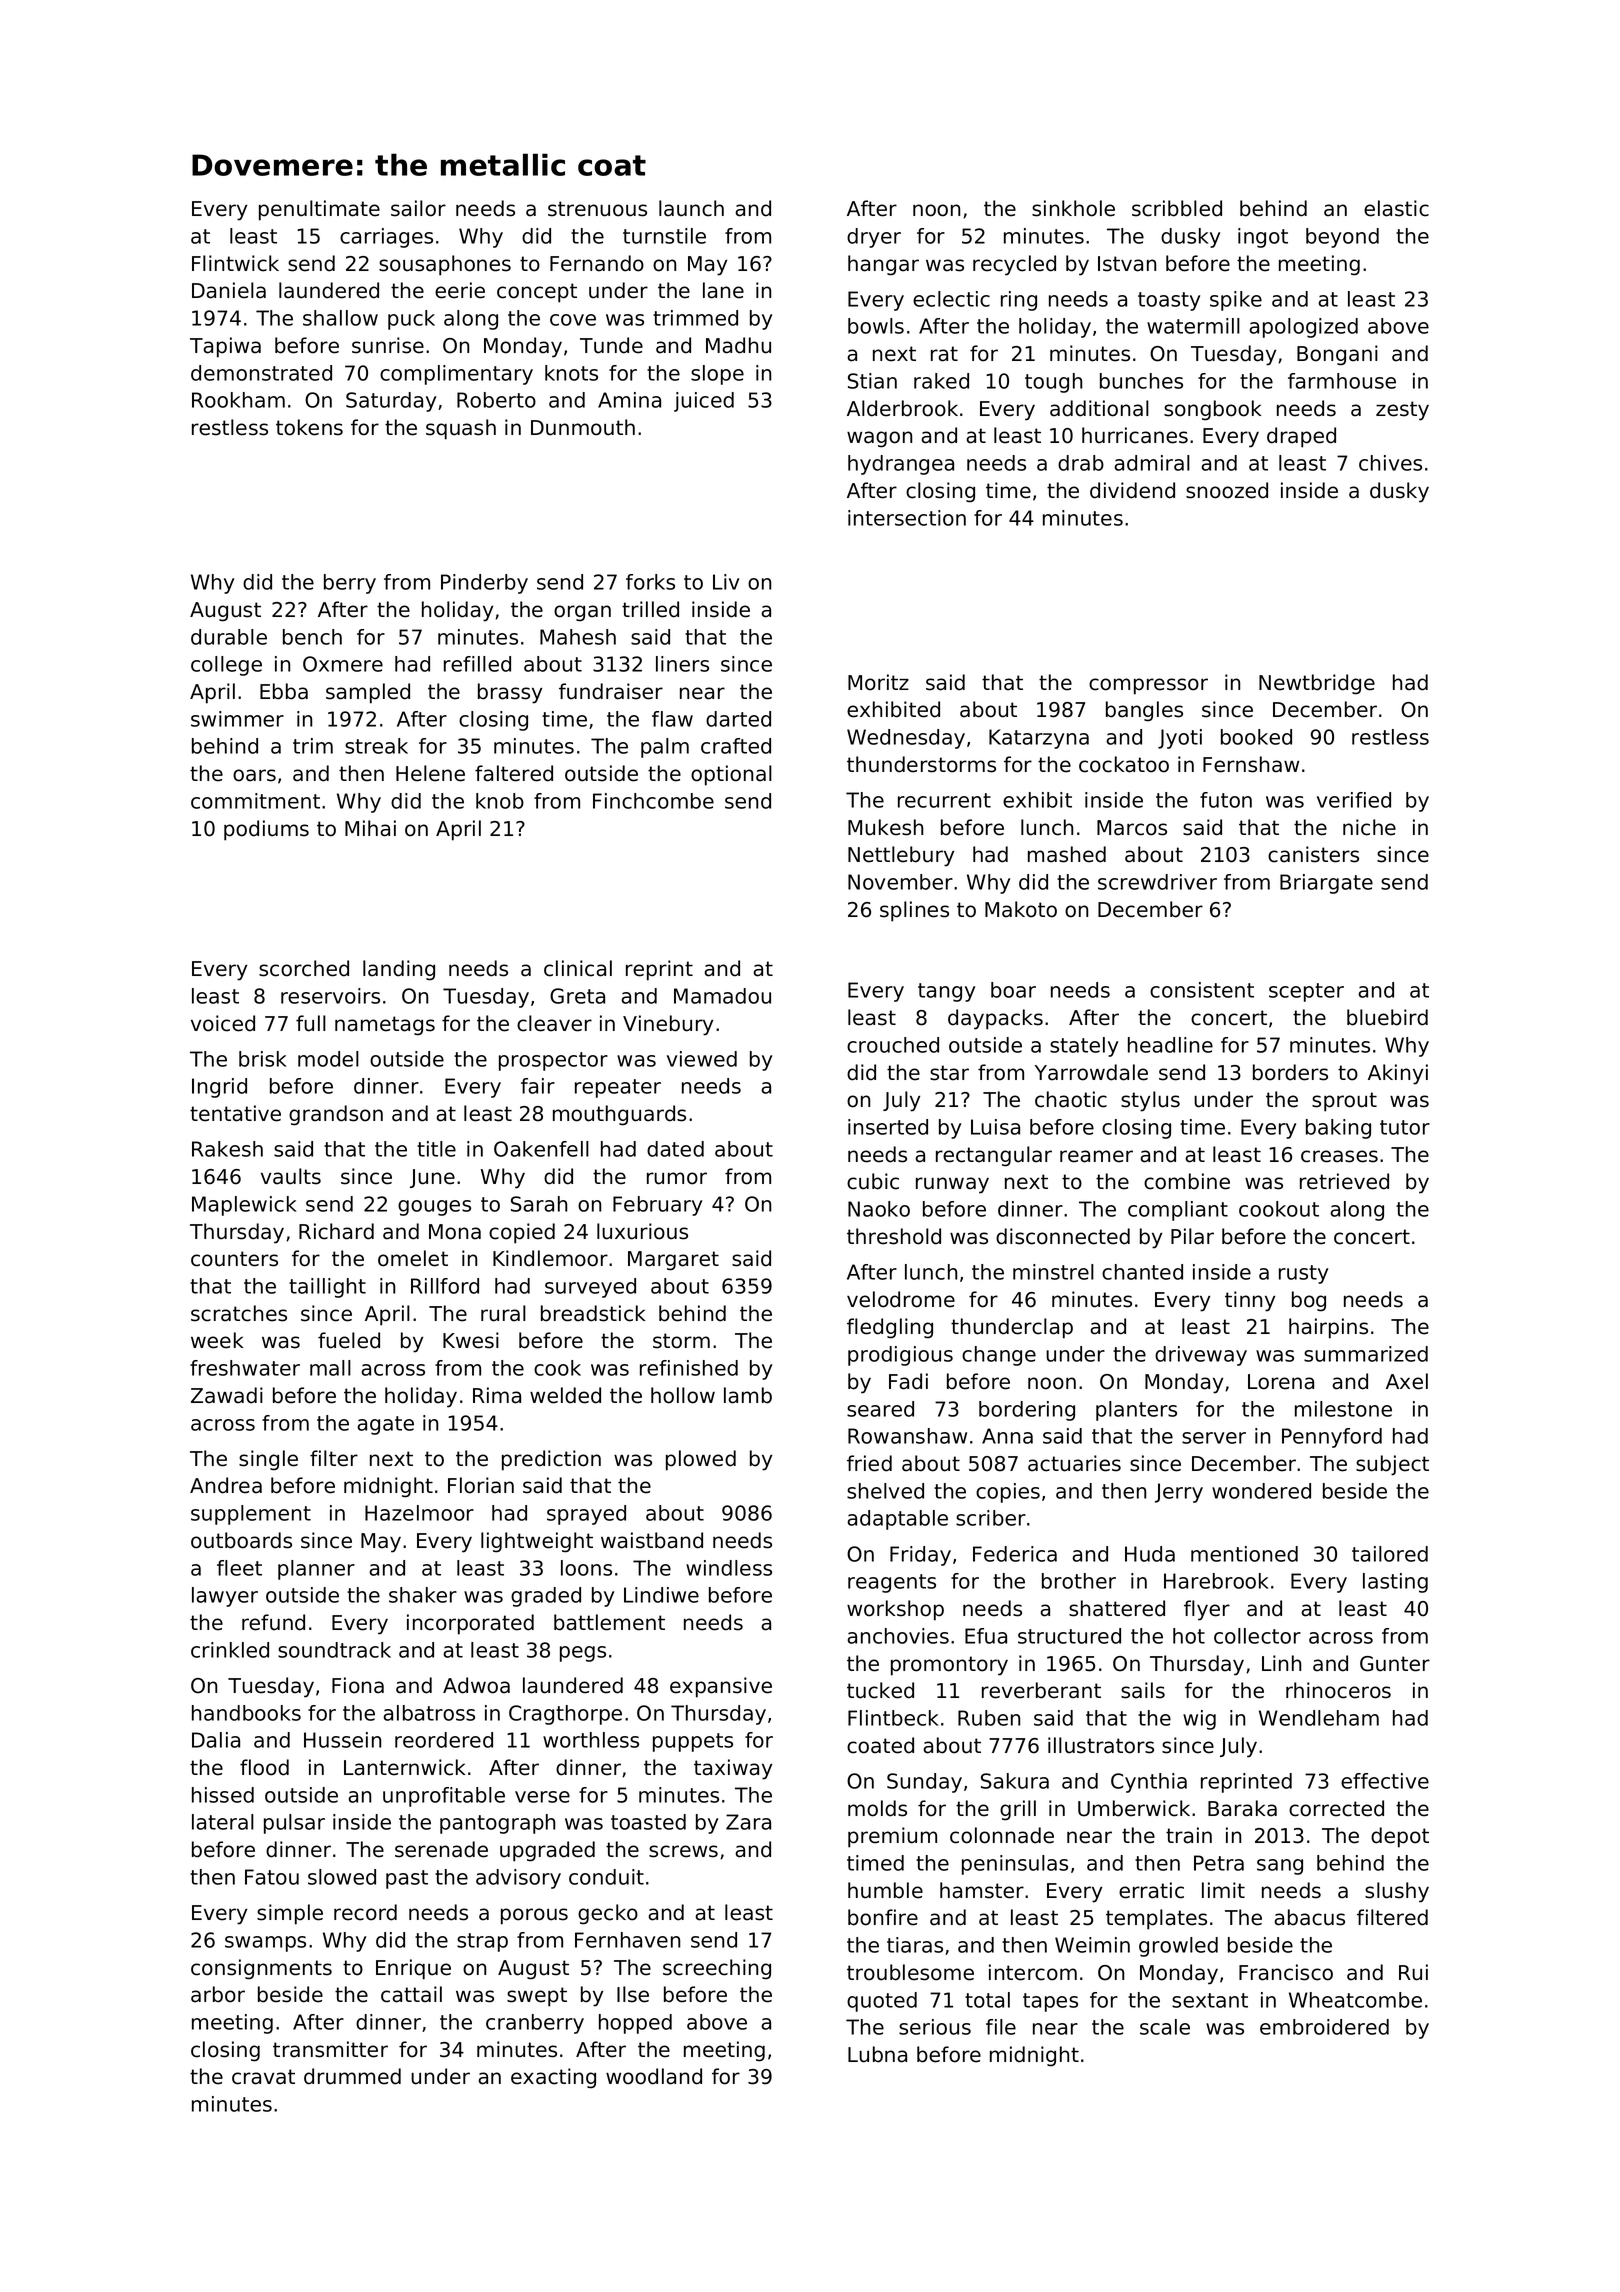  What do you see at coordinates (597, 209) in the page?
I see `strenuous` at bounding box center [597, 209].
